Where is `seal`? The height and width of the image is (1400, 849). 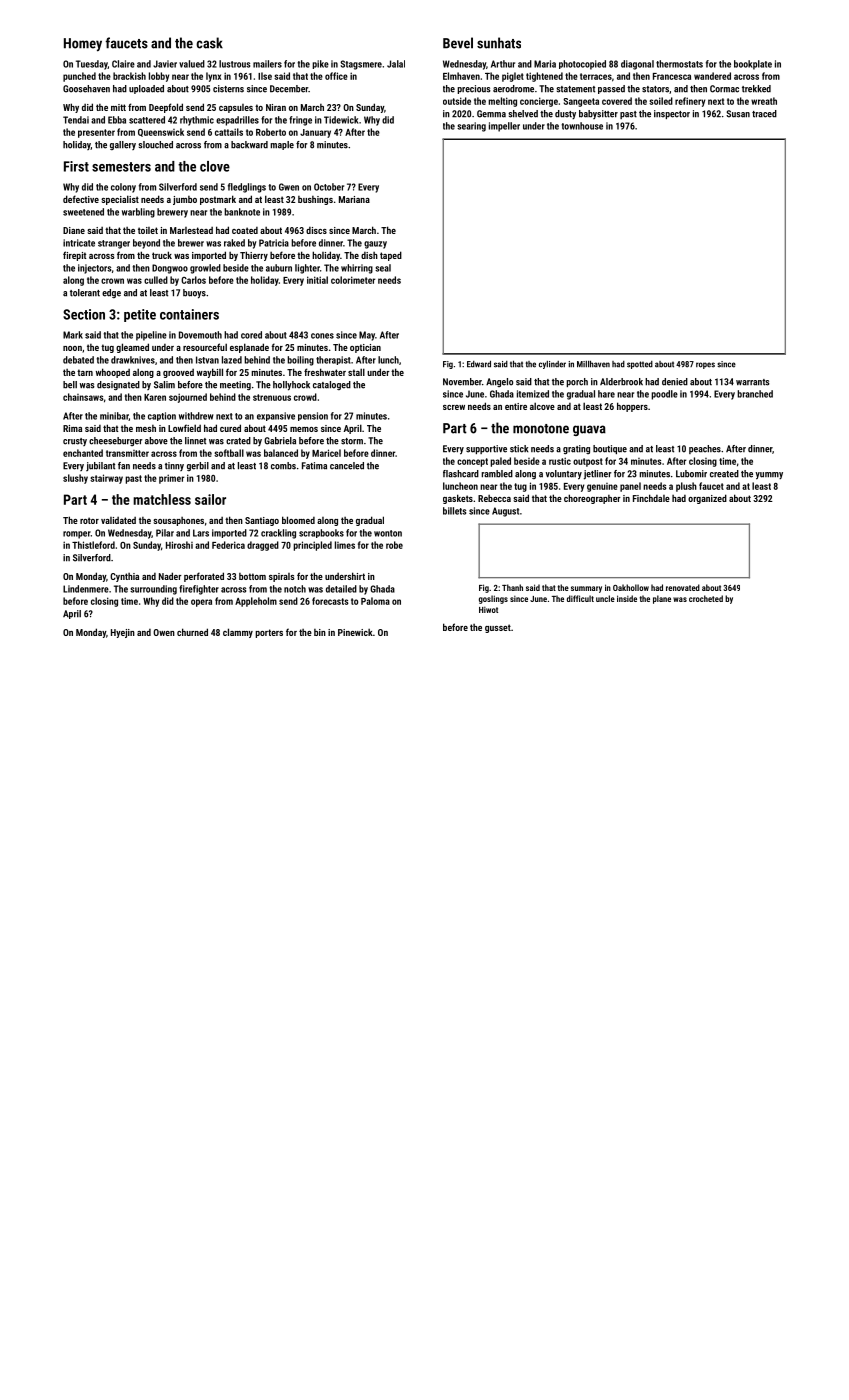 seal is located at coordinates (383, 268).
